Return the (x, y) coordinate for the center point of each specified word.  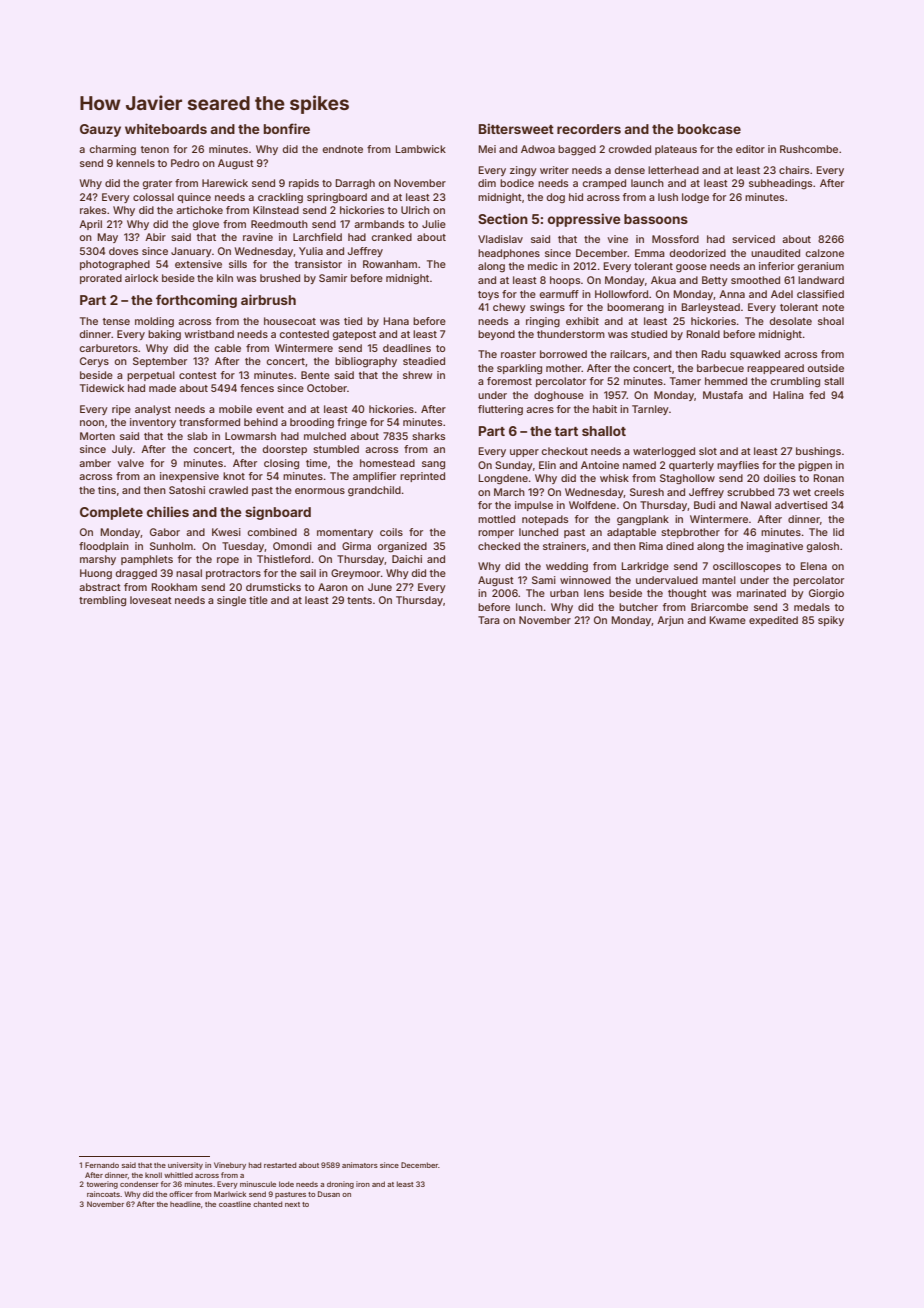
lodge (695, 198)
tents (359, 600)
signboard (278, 513)
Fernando (102, 1165)
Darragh (355, 184)
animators (360, 1165)
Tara (489, 620)
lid (838, 532)
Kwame (727, 620)
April (90, 225)
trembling (102, 601)
